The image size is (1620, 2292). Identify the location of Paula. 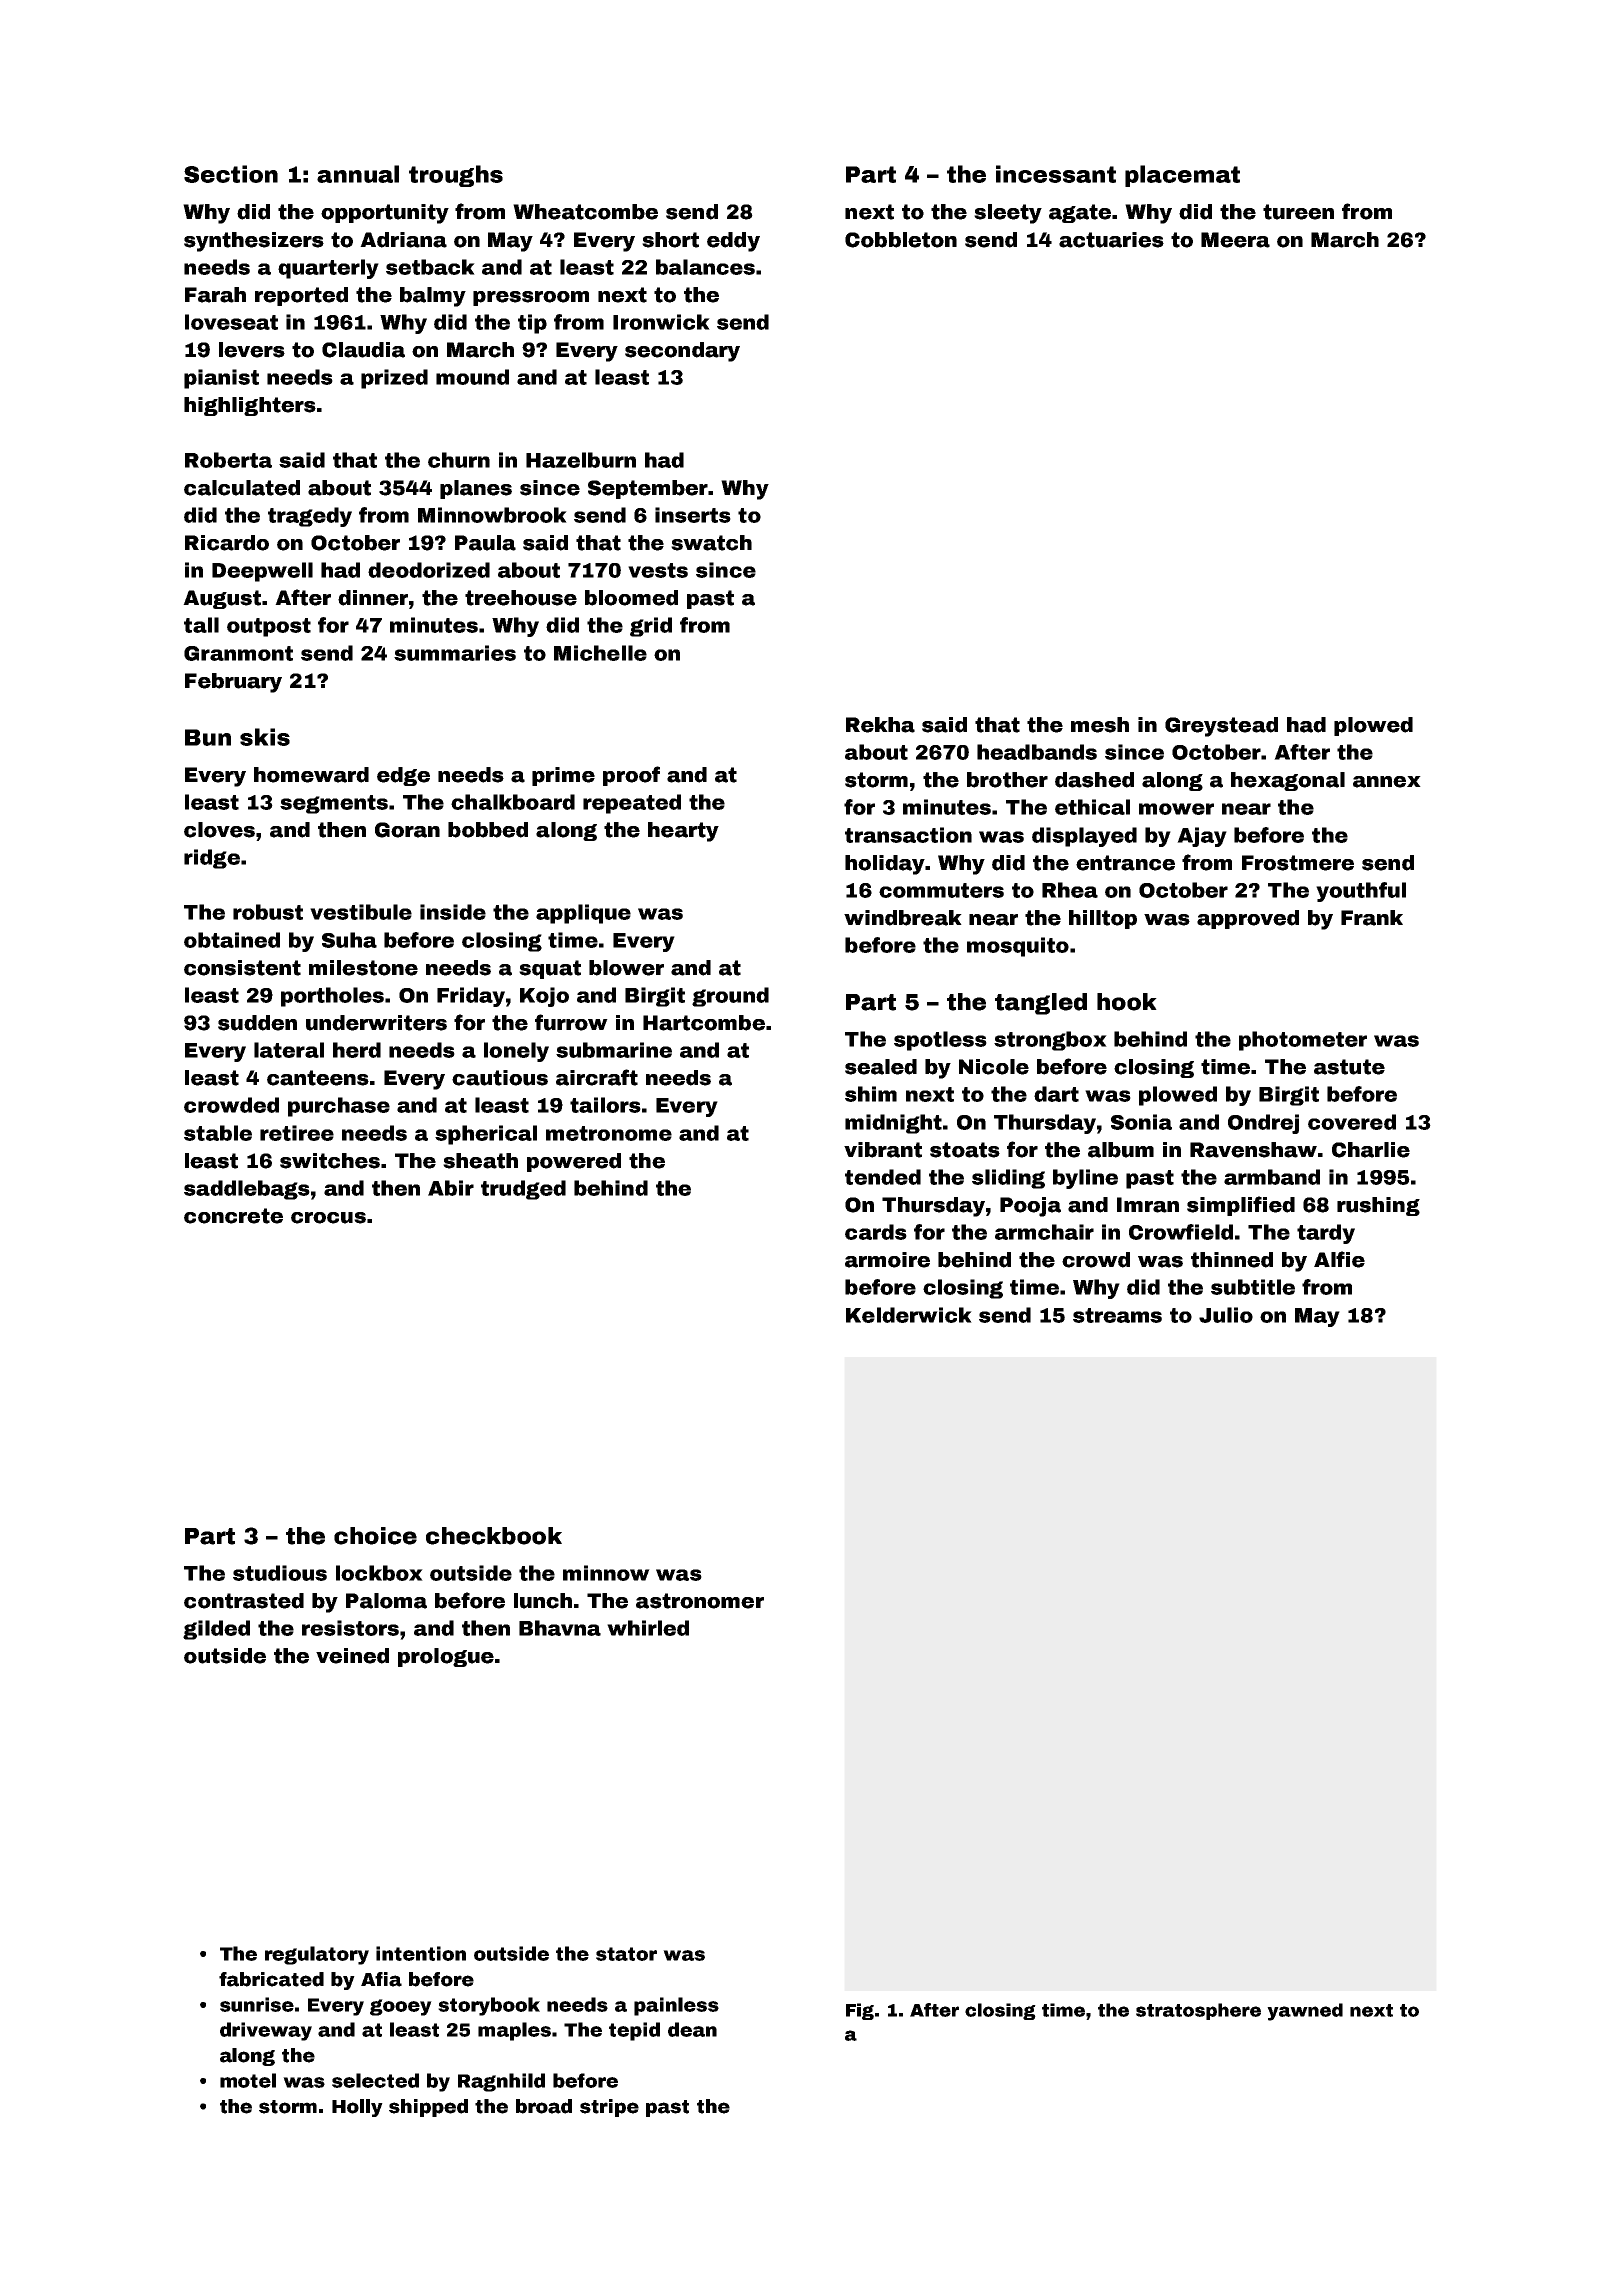
(485, 543).
